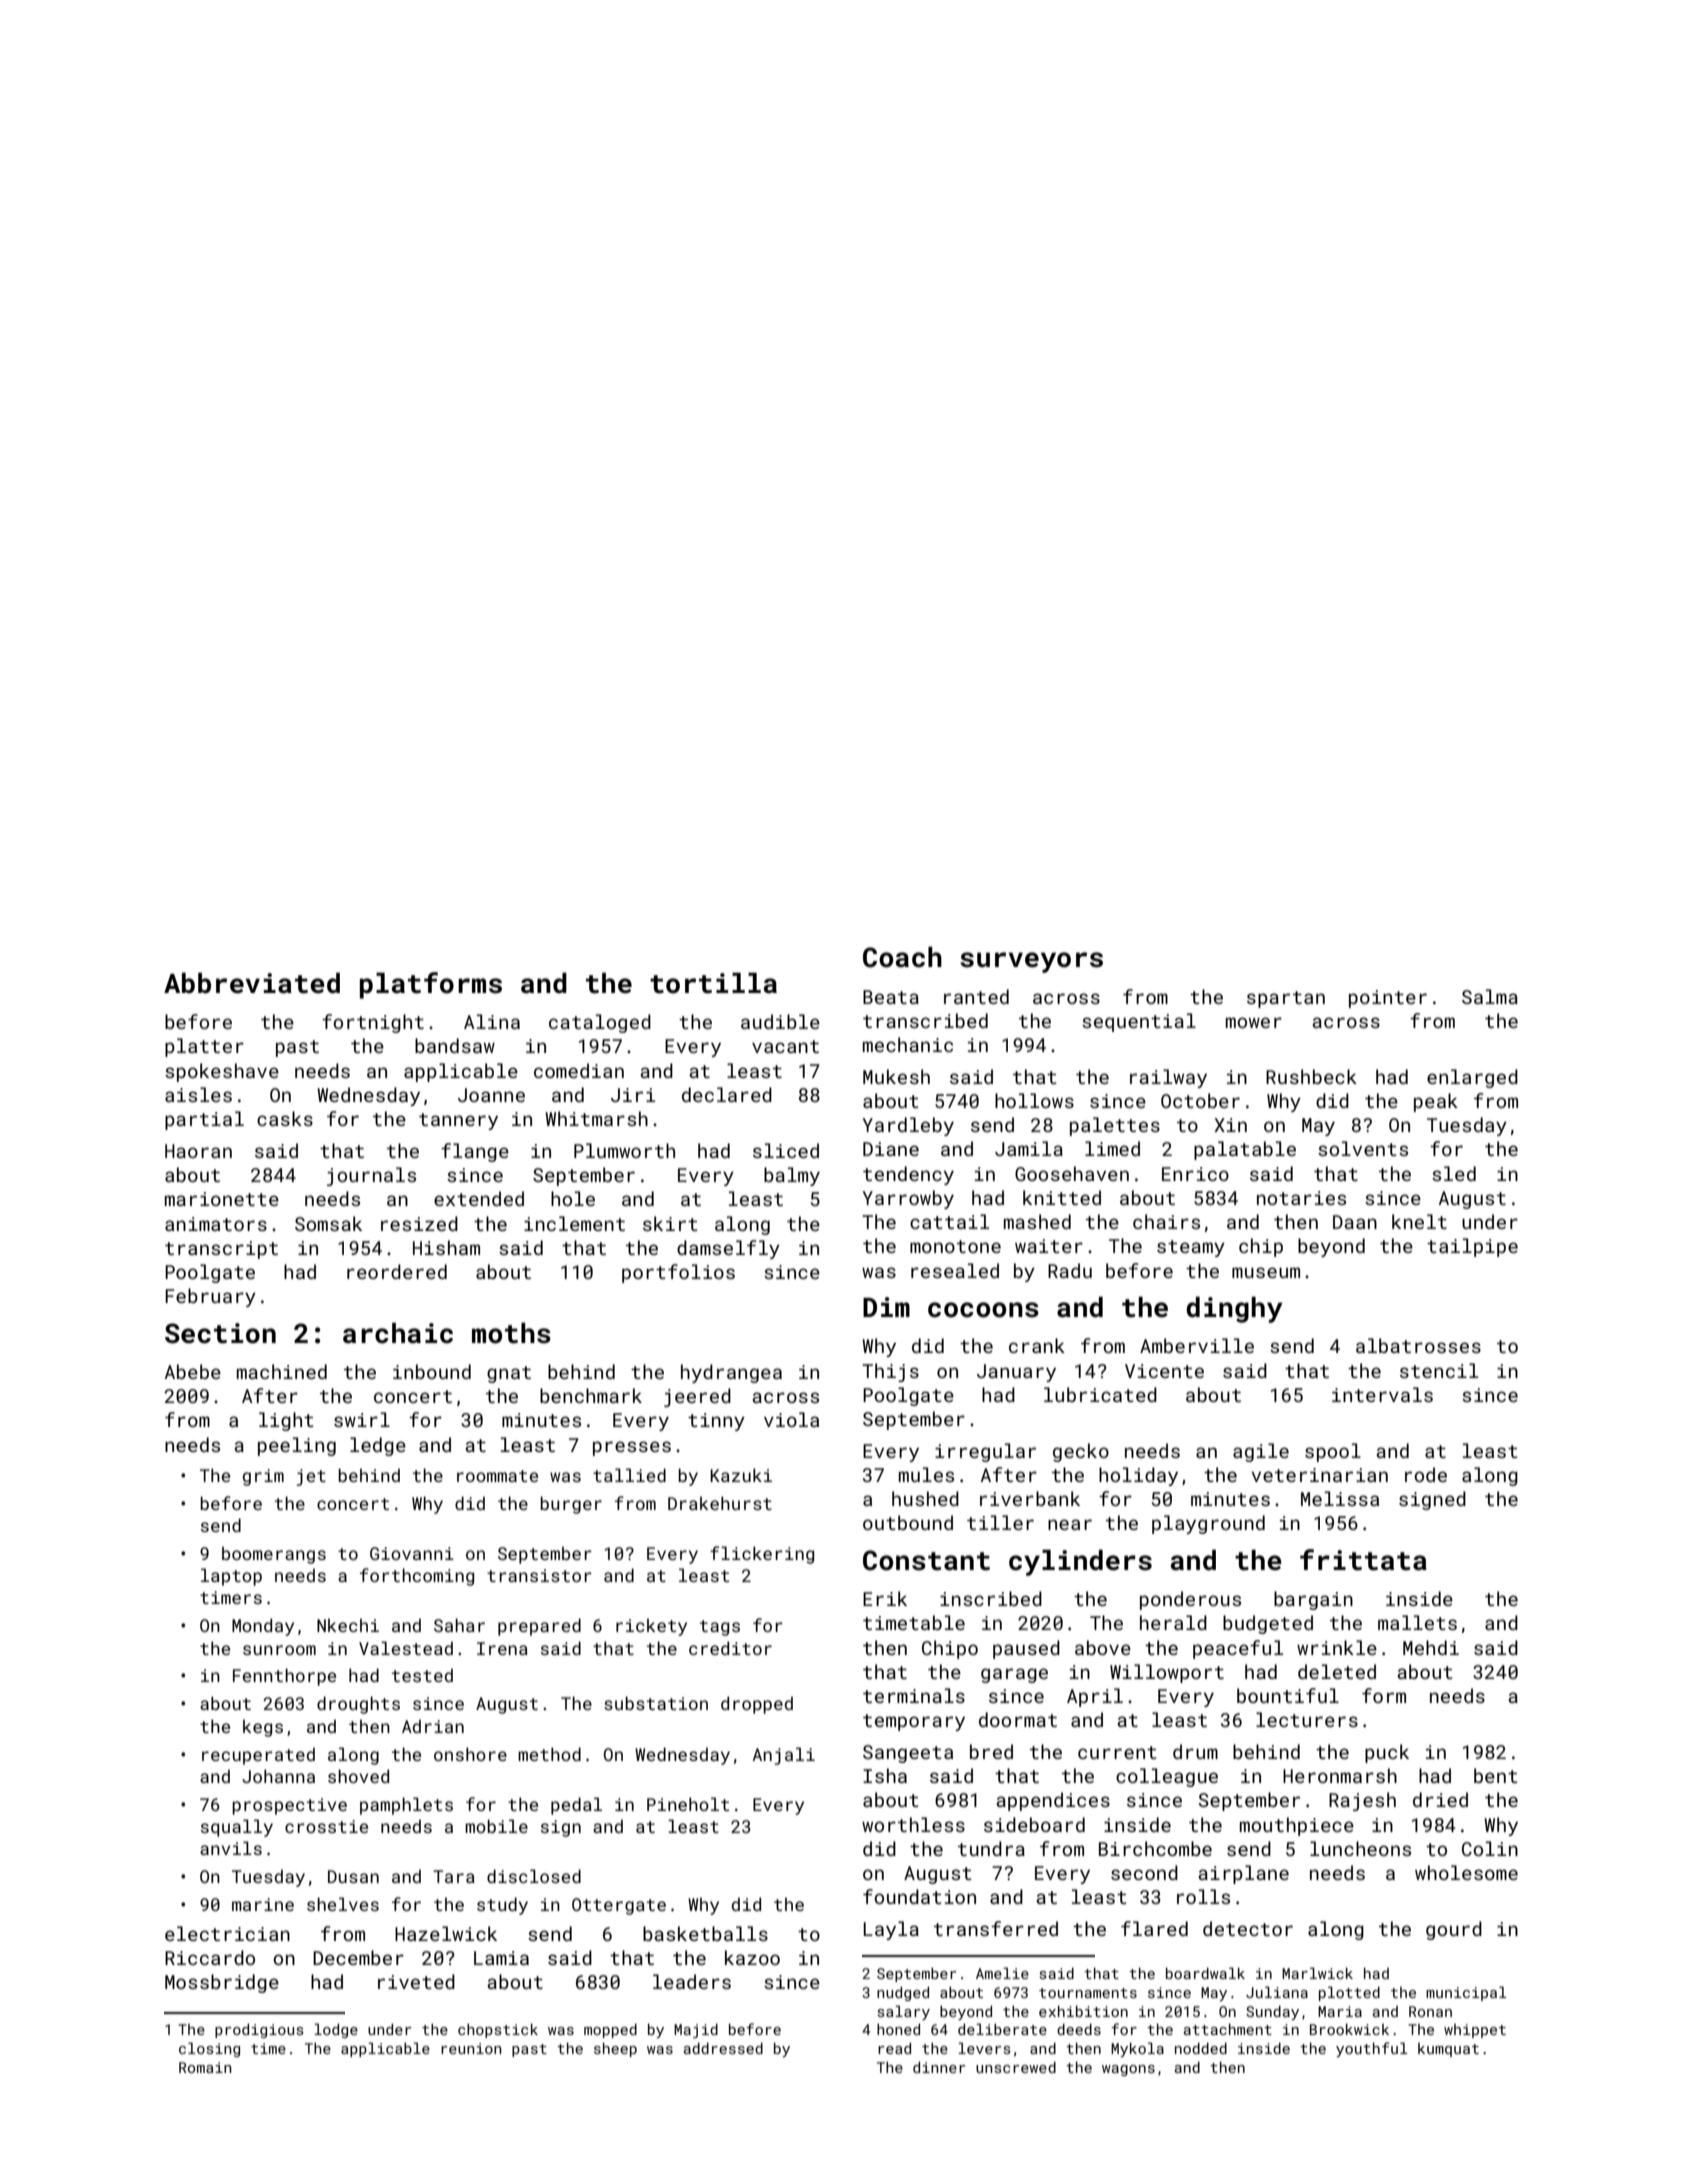 This screenshot has width=1683, height=2178. Describe the element at coordinates (1371, 2049) in the screenshot. I see `youthful` at that location.
